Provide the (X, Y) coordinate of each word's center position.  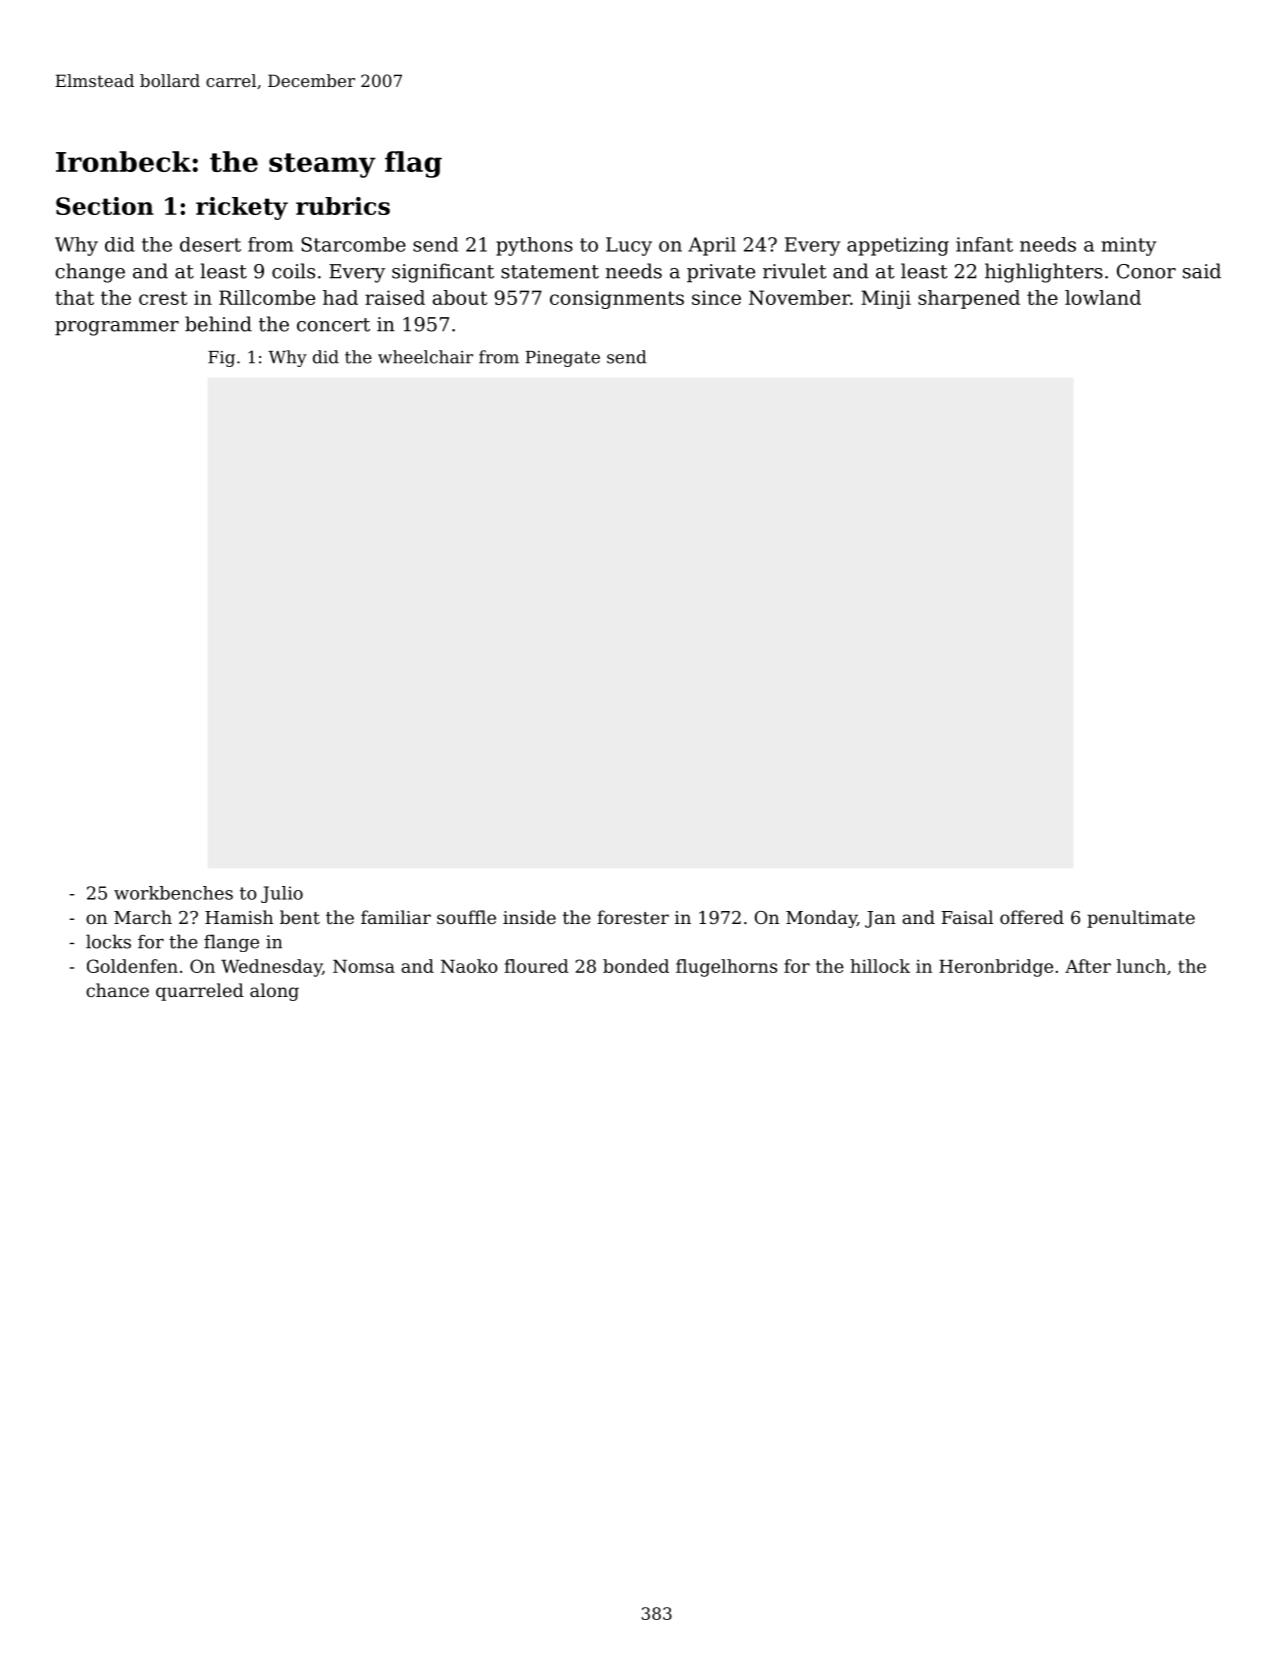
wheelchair (425, 357)
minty (1128, 246)
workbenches (173, 893)
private (721, 273)
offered (1032, 917)
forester (633, 917)
